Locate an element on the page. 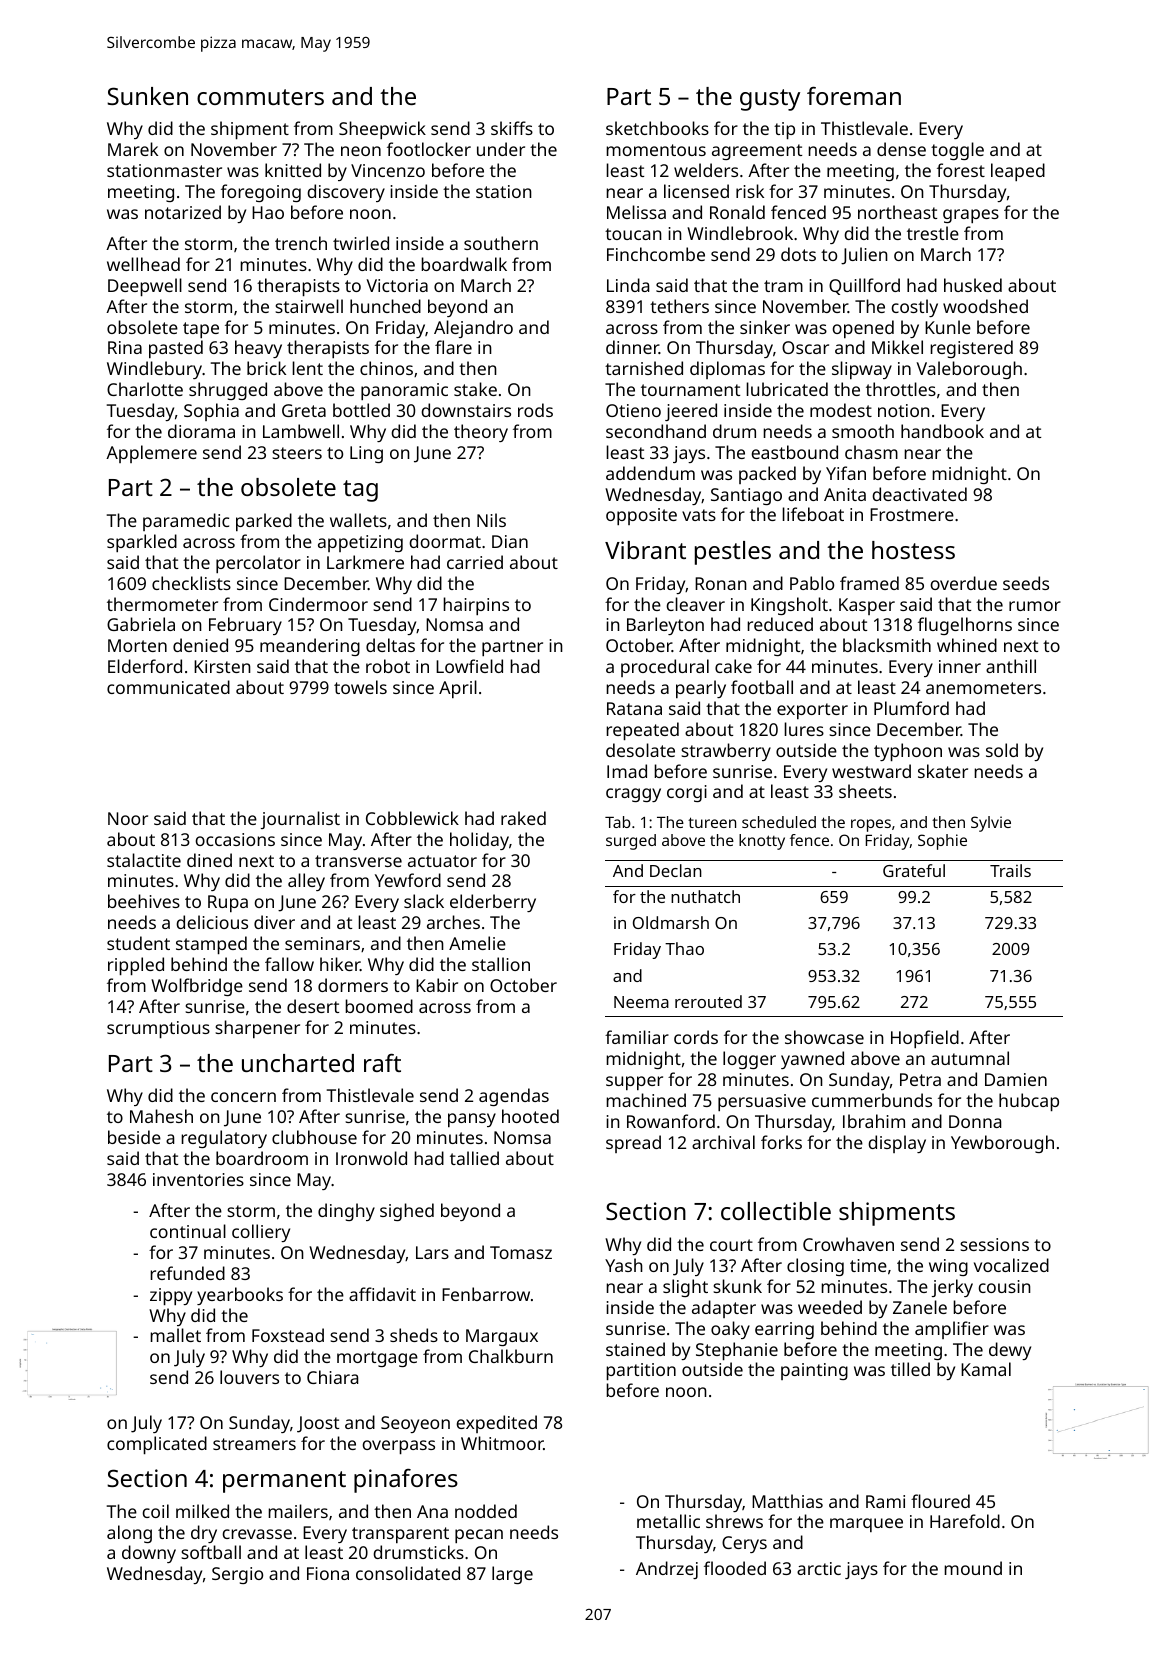 The height and width of the page is (1655, 1170). continual is located at coordinates (188, 1231).
